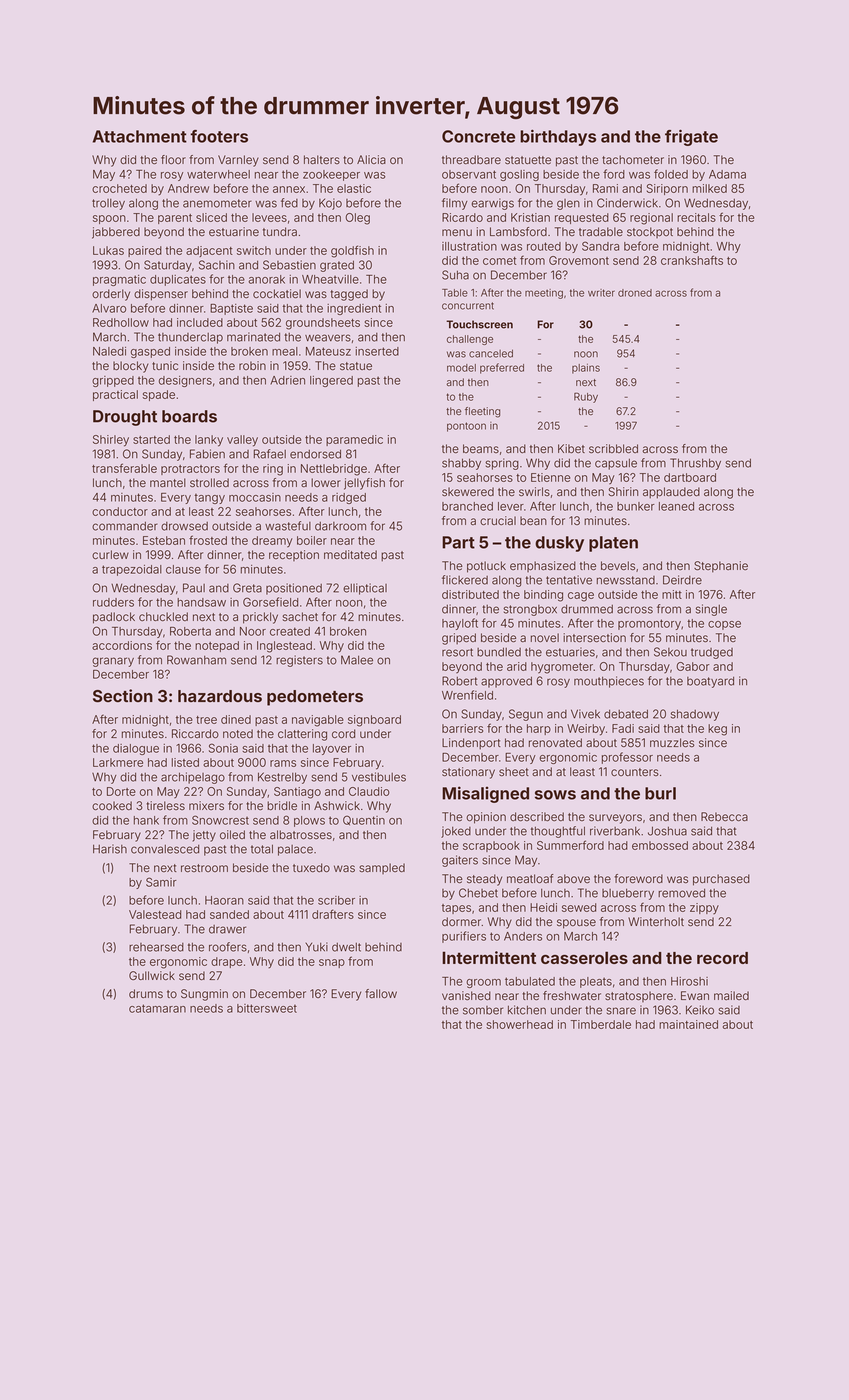 This page has height=1400, width=849. What do you see at coordinates (219, 136) in the page?
I see `footers` at bounding box center [219, 136].
